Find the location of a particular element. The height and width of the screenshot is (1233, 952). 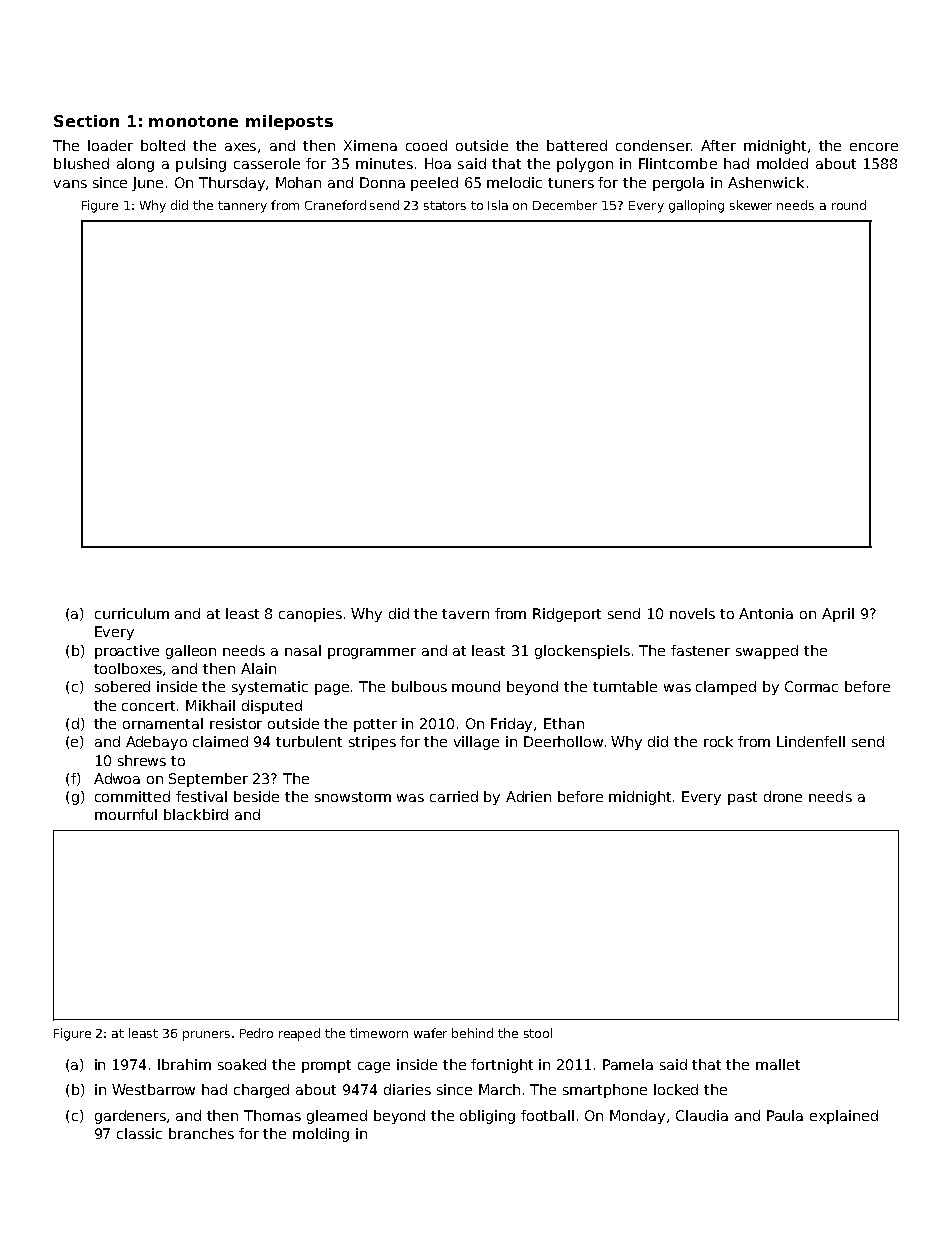

cooed is located at coordinates (426, 145).
